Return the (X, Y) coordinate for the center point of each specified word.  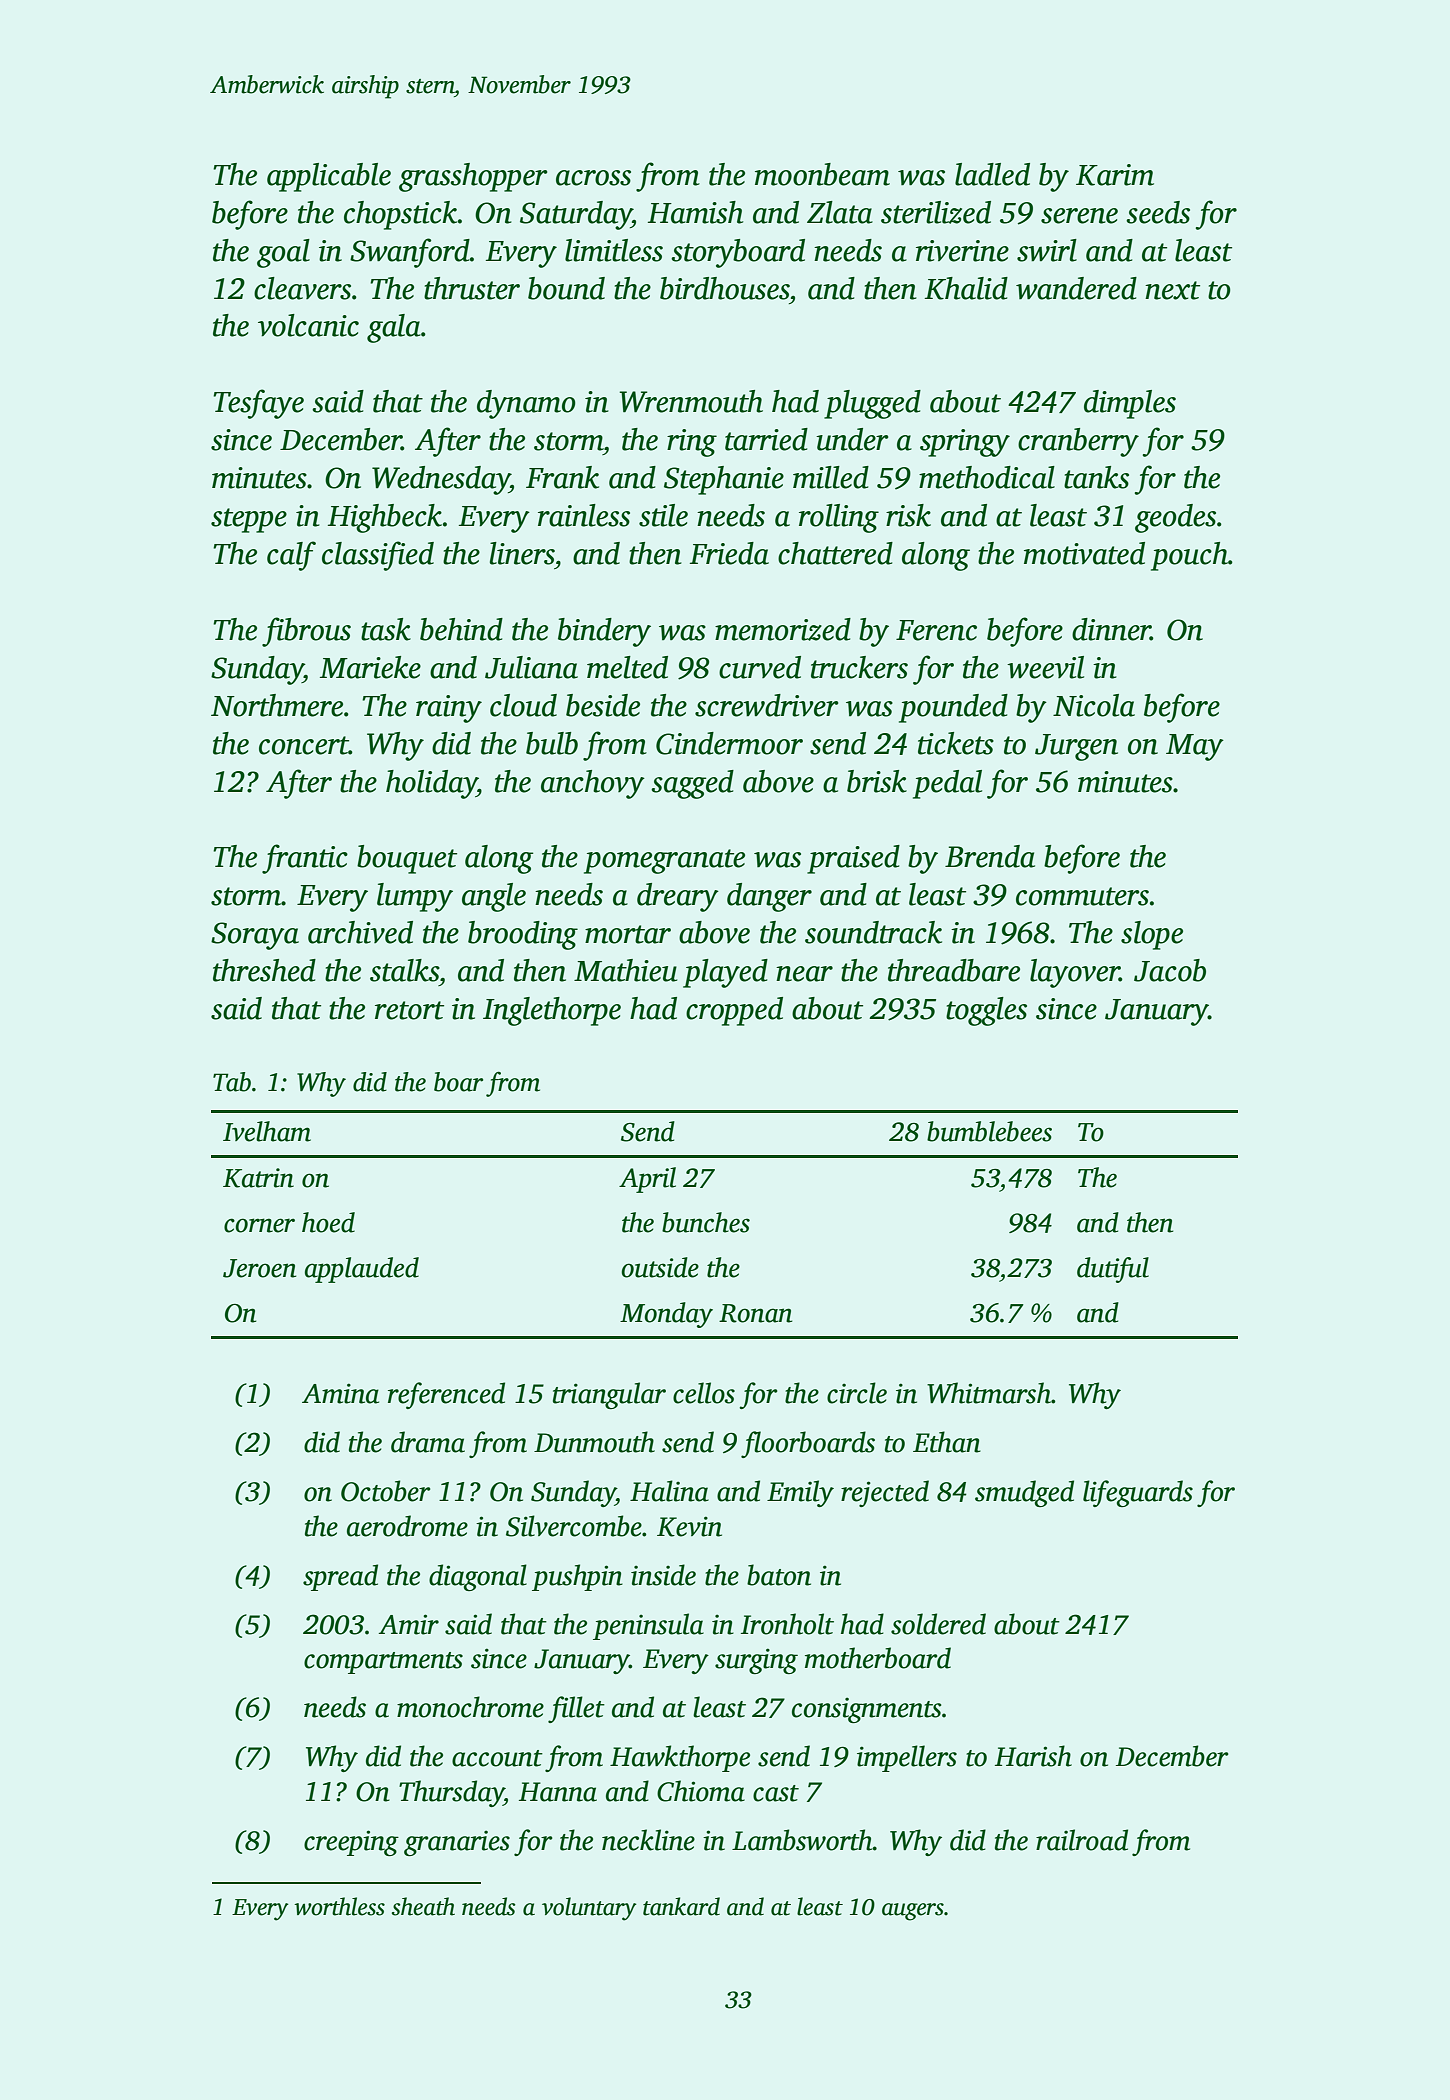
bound (566, 288)
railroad (1082, 1840)
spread (340, 1577)
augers (913, 1912)
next (1172, 290)
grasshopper (473, 177)
